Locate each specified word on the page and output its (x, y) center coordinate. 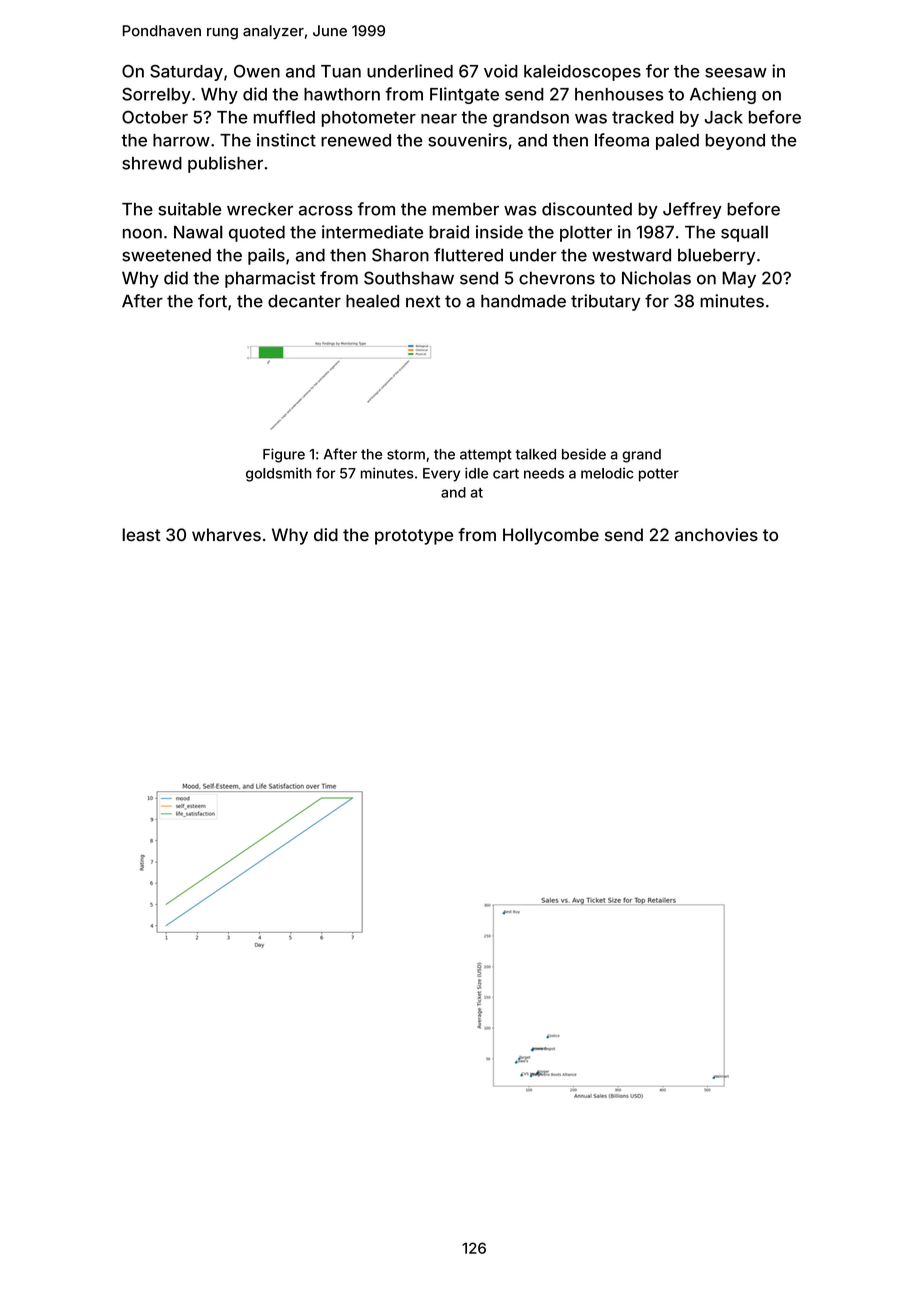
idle (476, 473)
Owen (257, 71)
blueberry (716, 256)
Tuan (341, 71)
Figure (284, 455)
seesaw (736, 73)
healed (372, 301)
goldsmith (279, 474)
